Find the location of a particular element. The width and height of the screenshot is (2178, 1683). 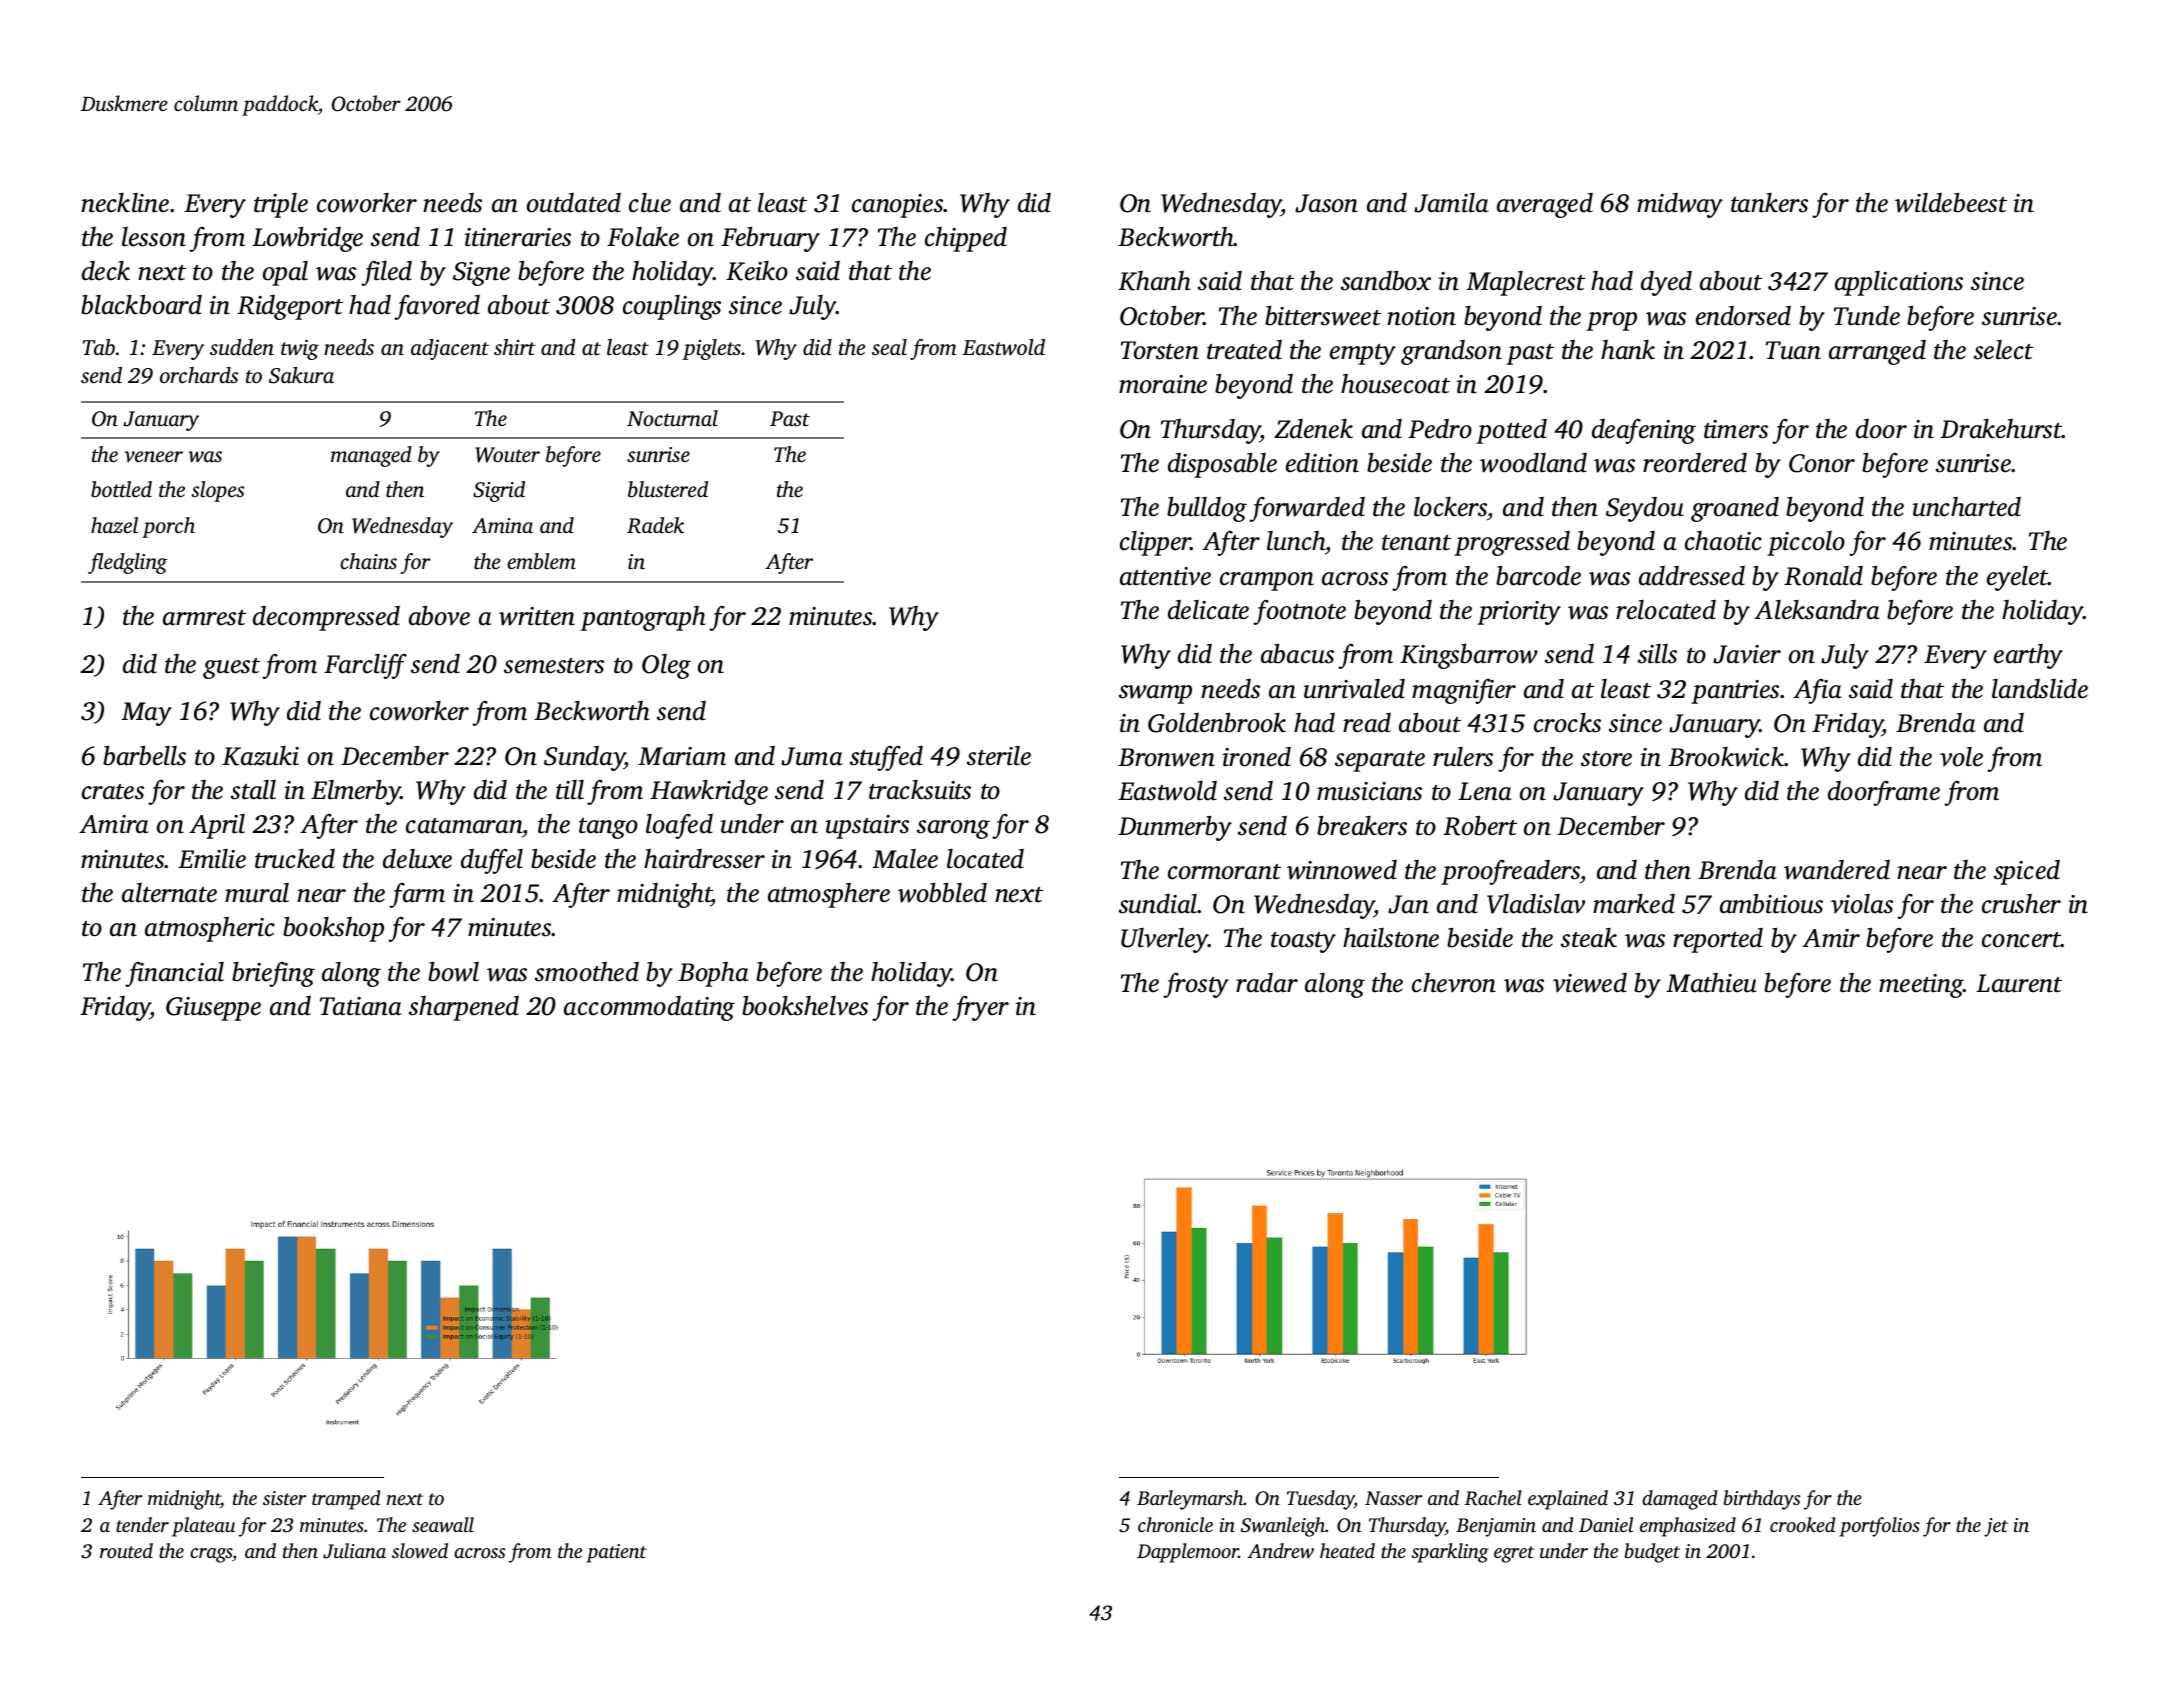

eyelet is located at coordinates (2018, 578).
